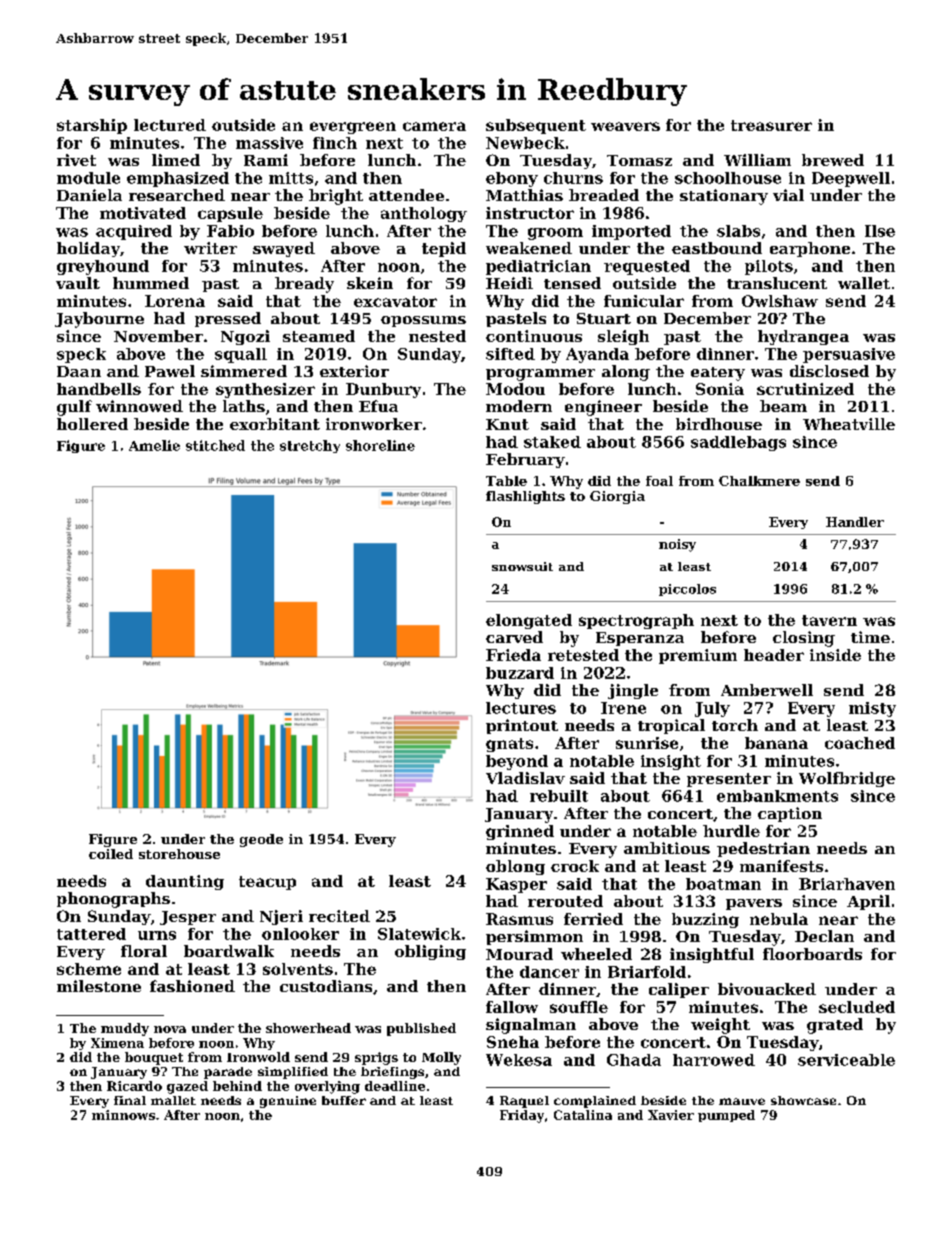  Describe the element at coordinates (228, 319) in the image. I see `pressed` at that location.
